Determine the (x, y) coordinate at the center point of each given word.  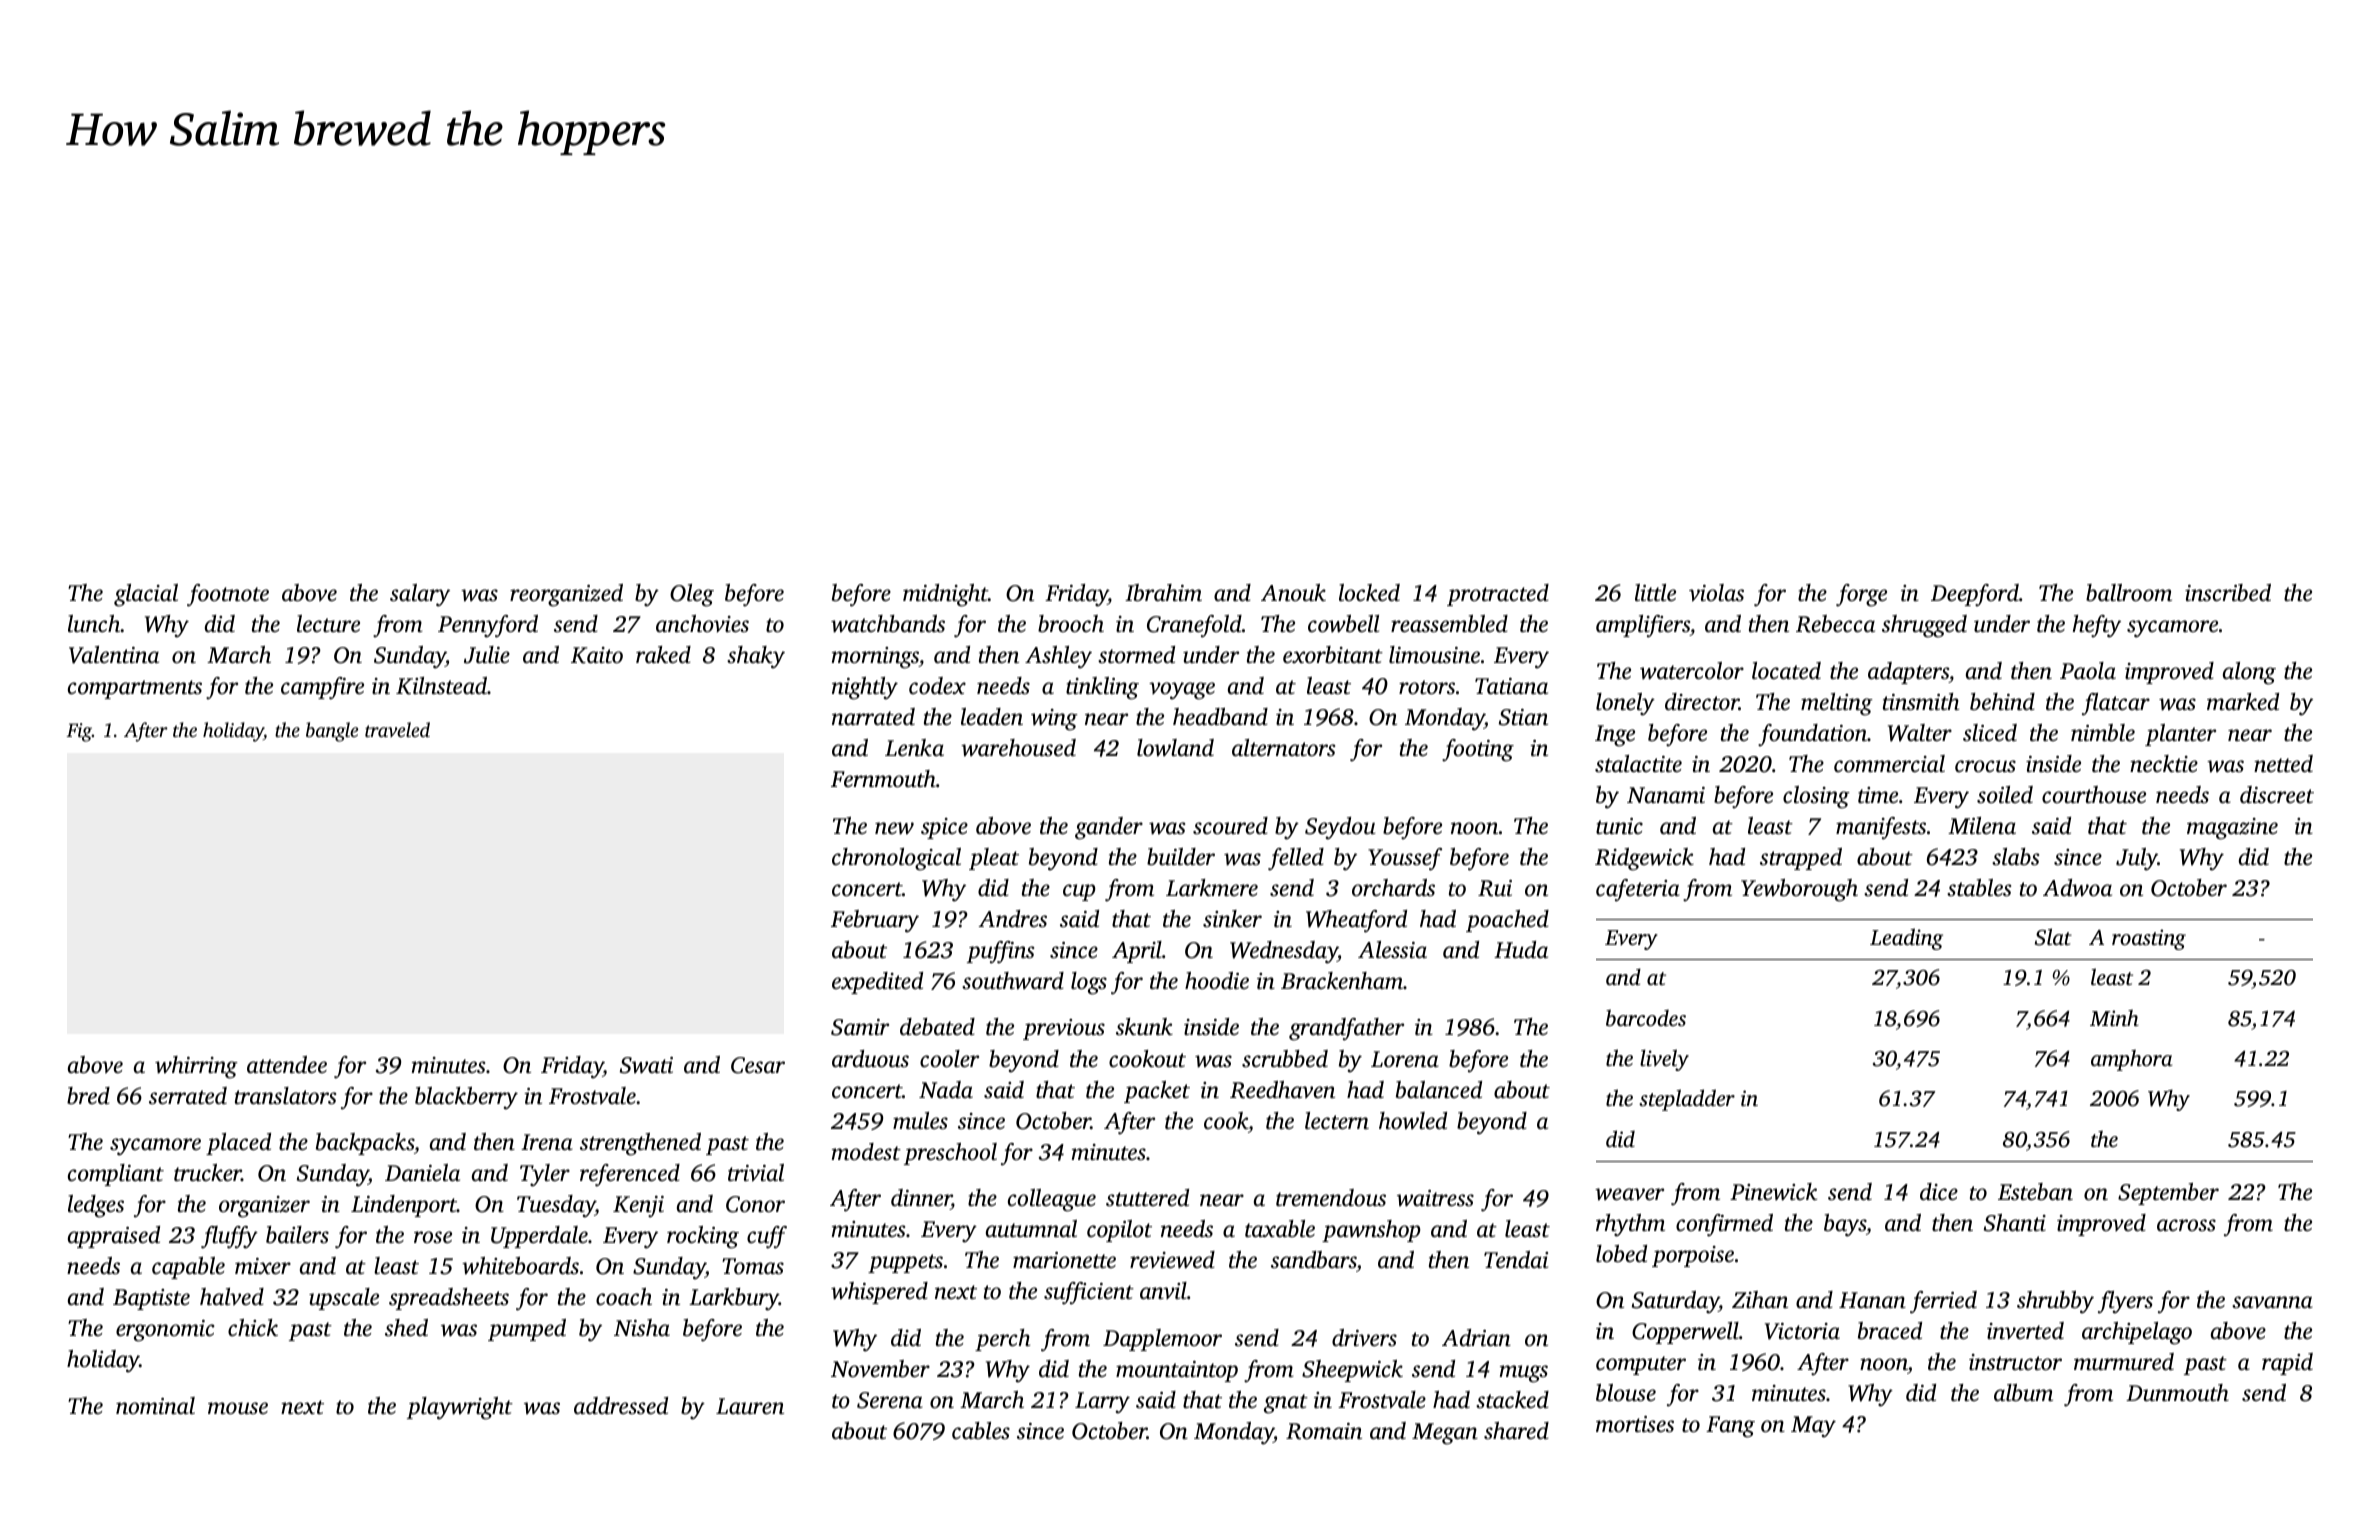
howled (1413, 1121)
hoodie (1217, 980)
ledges (96, 1206)
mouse (238, 1408)
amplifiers (1643, 626)
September (2168, 1194)
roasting (2149, 939)
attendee (287, 1065)
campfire (322, 688)
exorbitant (1333, 655)
